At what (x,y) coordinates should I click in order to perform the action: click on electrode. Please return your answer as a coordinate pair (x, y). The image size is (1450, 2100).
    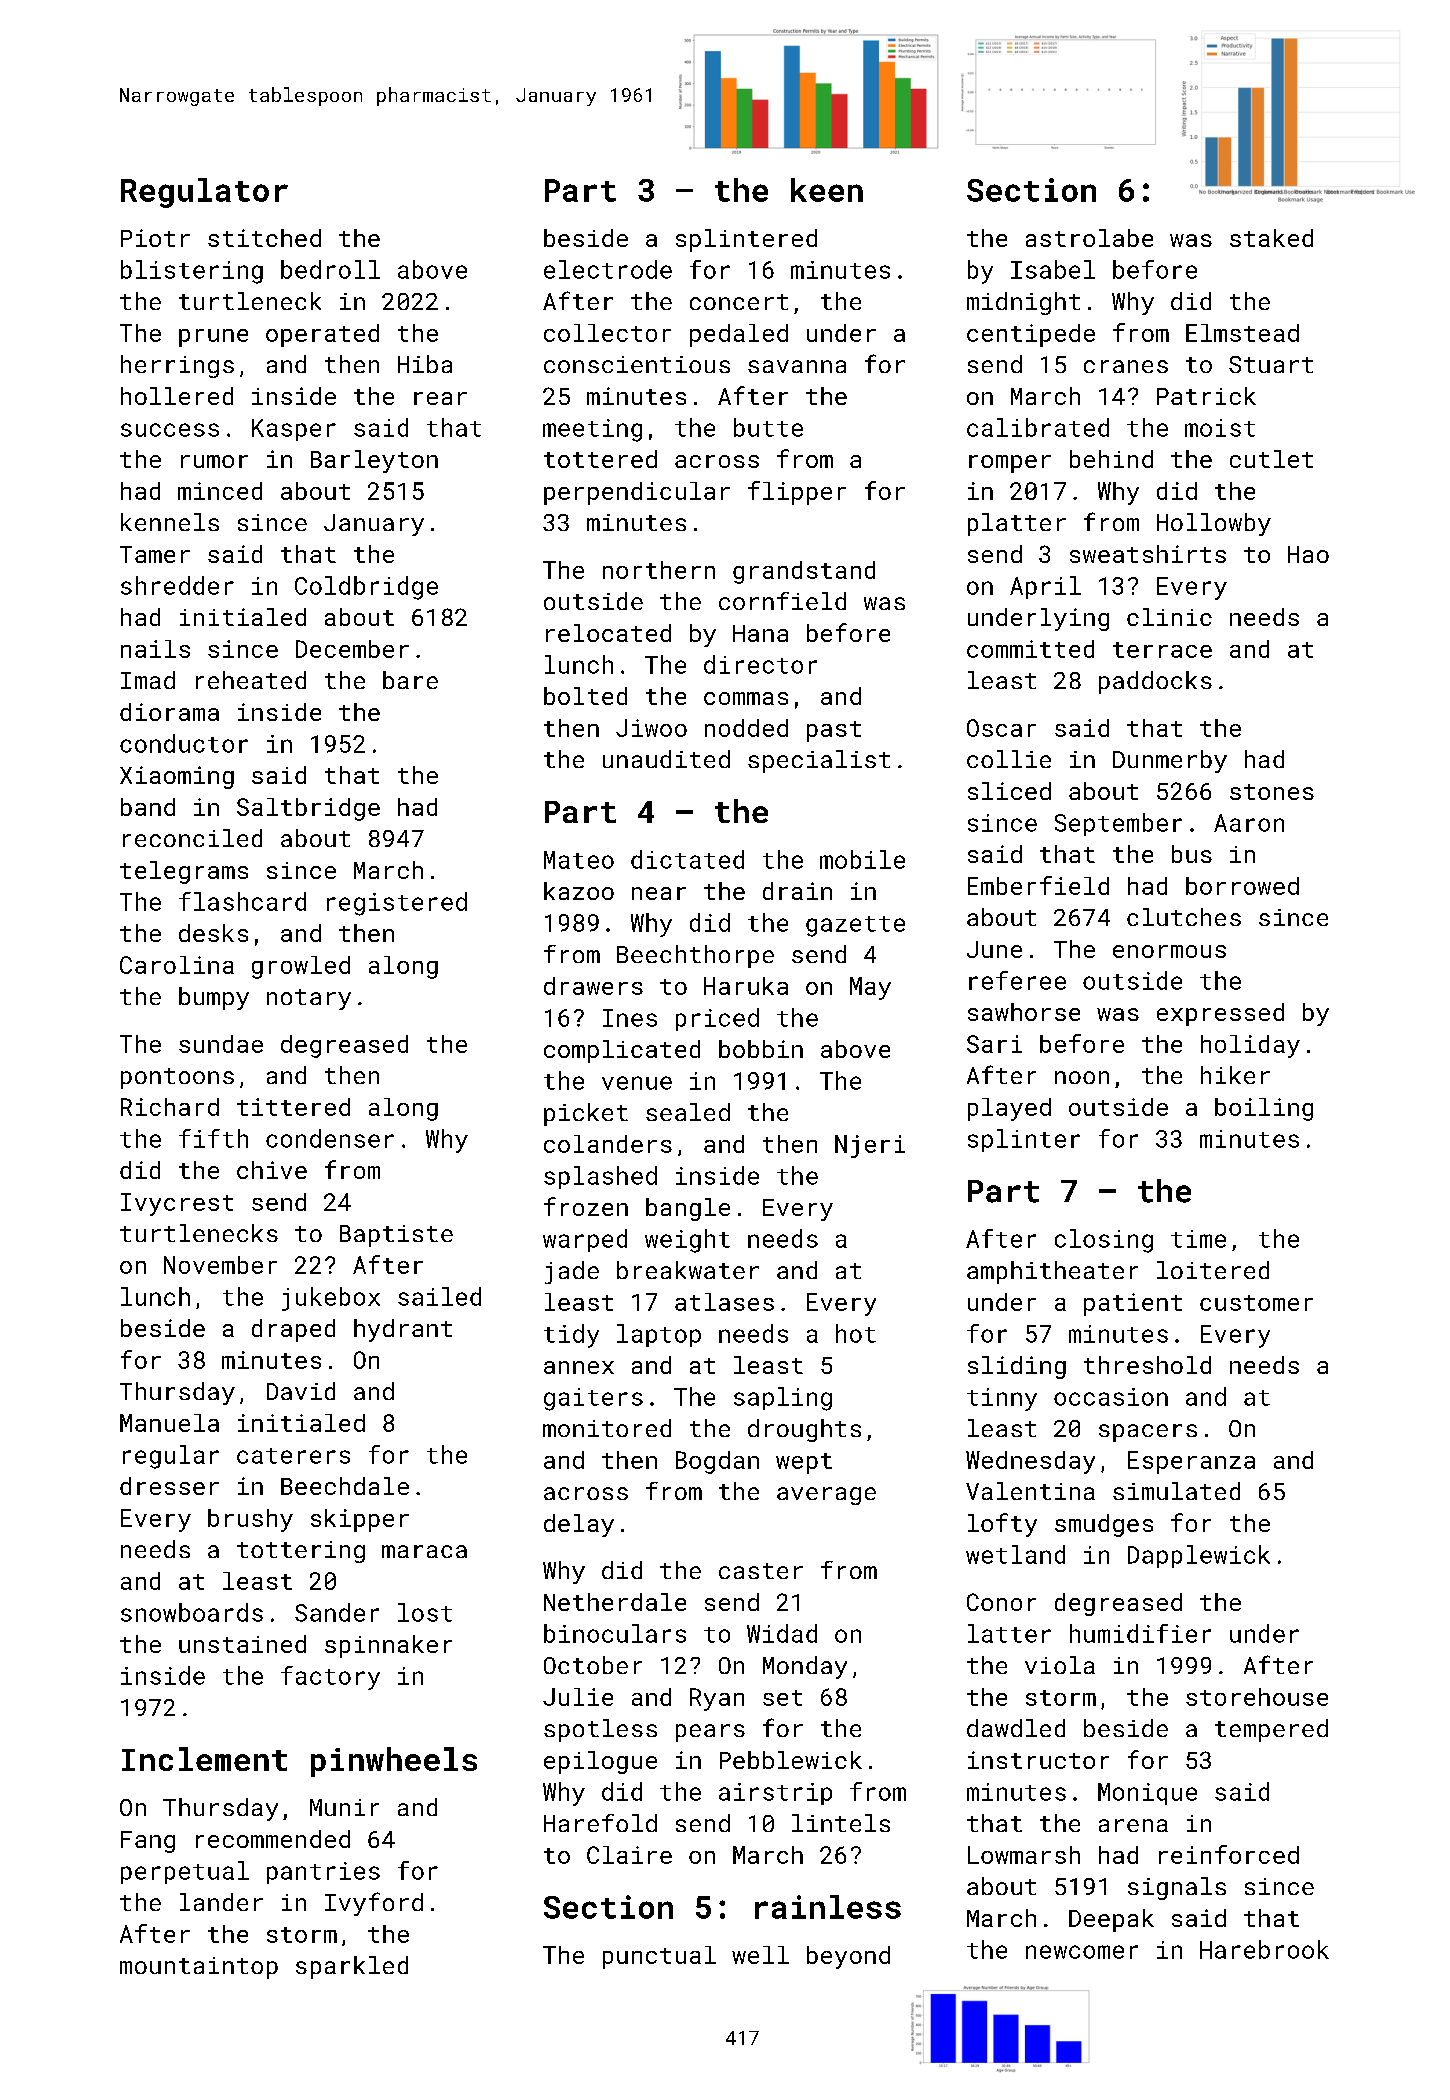
    Looking at the image, I should click on (608, 269).
